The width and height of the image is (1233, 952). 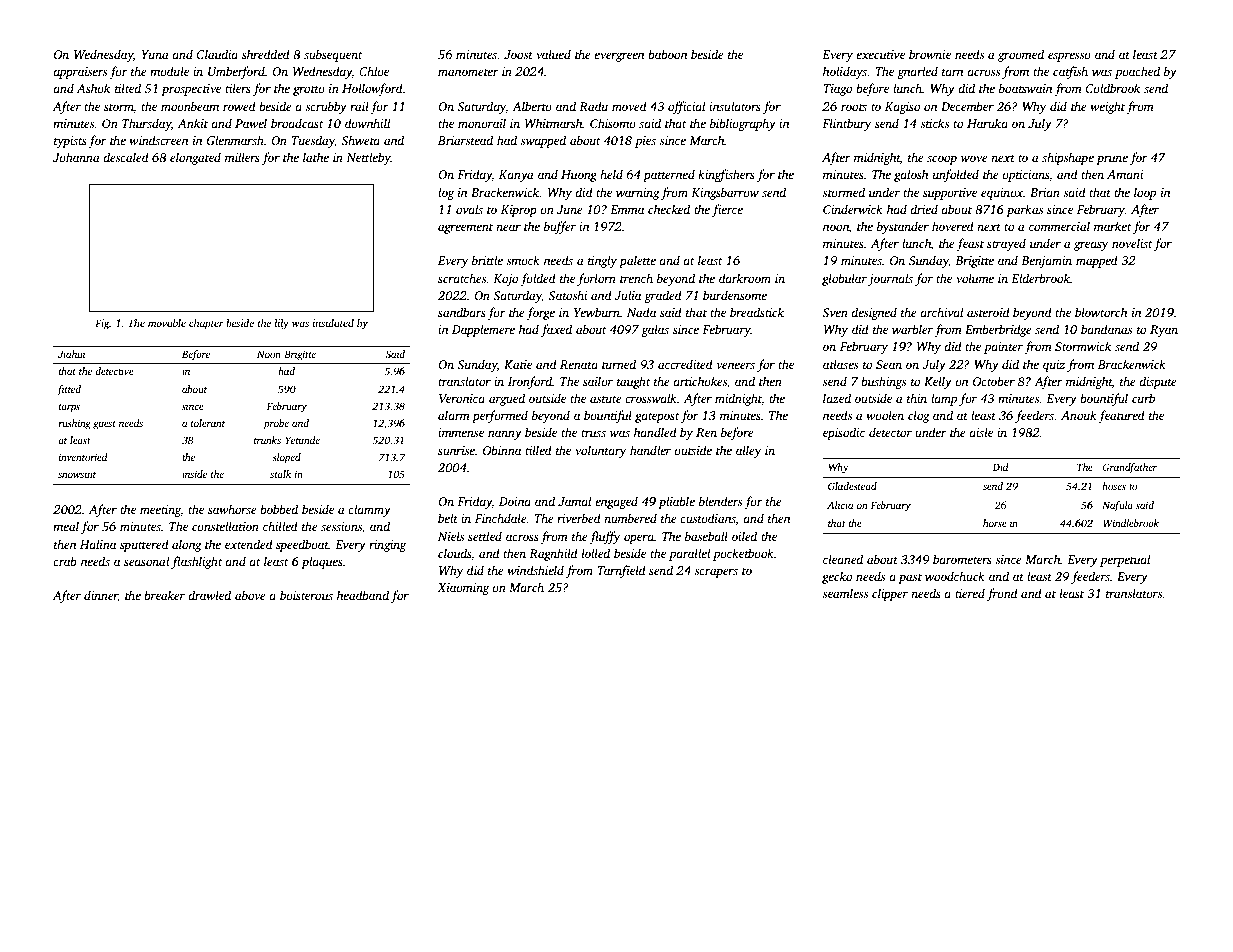 What do you see at coordinates (593, 433) in the image?
I see `truss` at bounding box center [593, 433].
